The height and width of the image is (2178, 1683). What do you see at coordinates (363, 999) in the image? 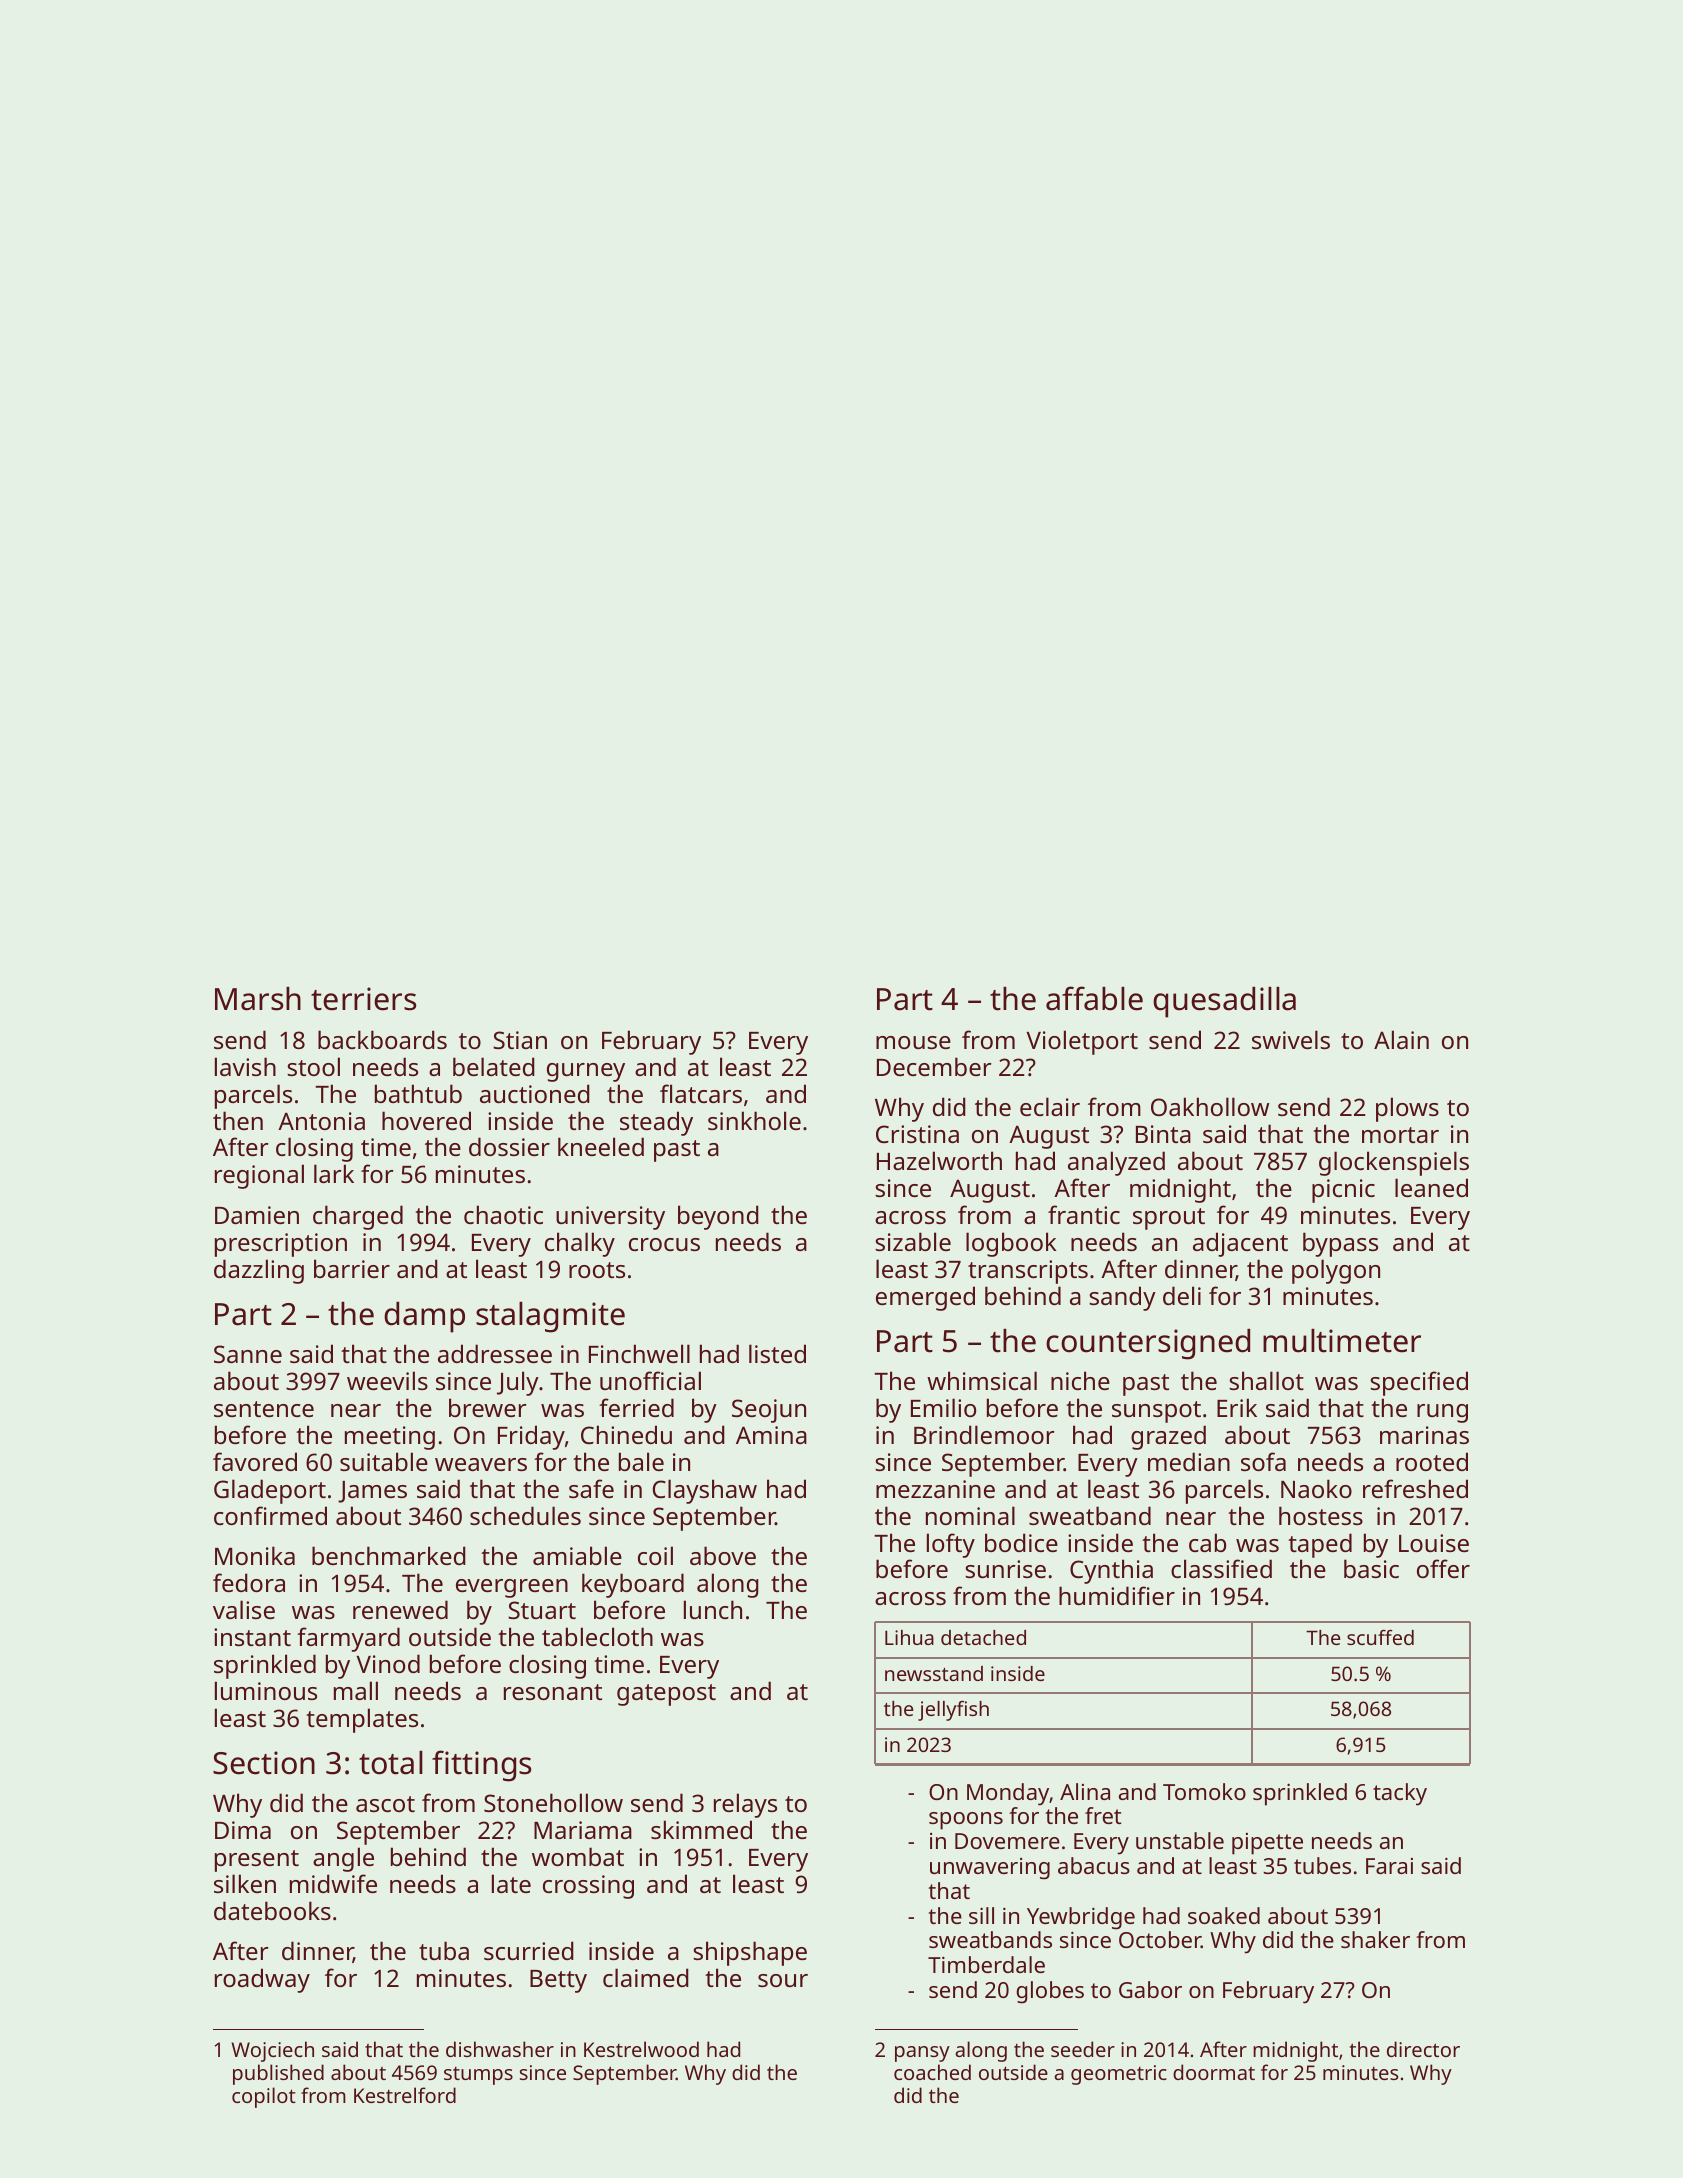
I see `terriers` at bounding box center [363, 999].
